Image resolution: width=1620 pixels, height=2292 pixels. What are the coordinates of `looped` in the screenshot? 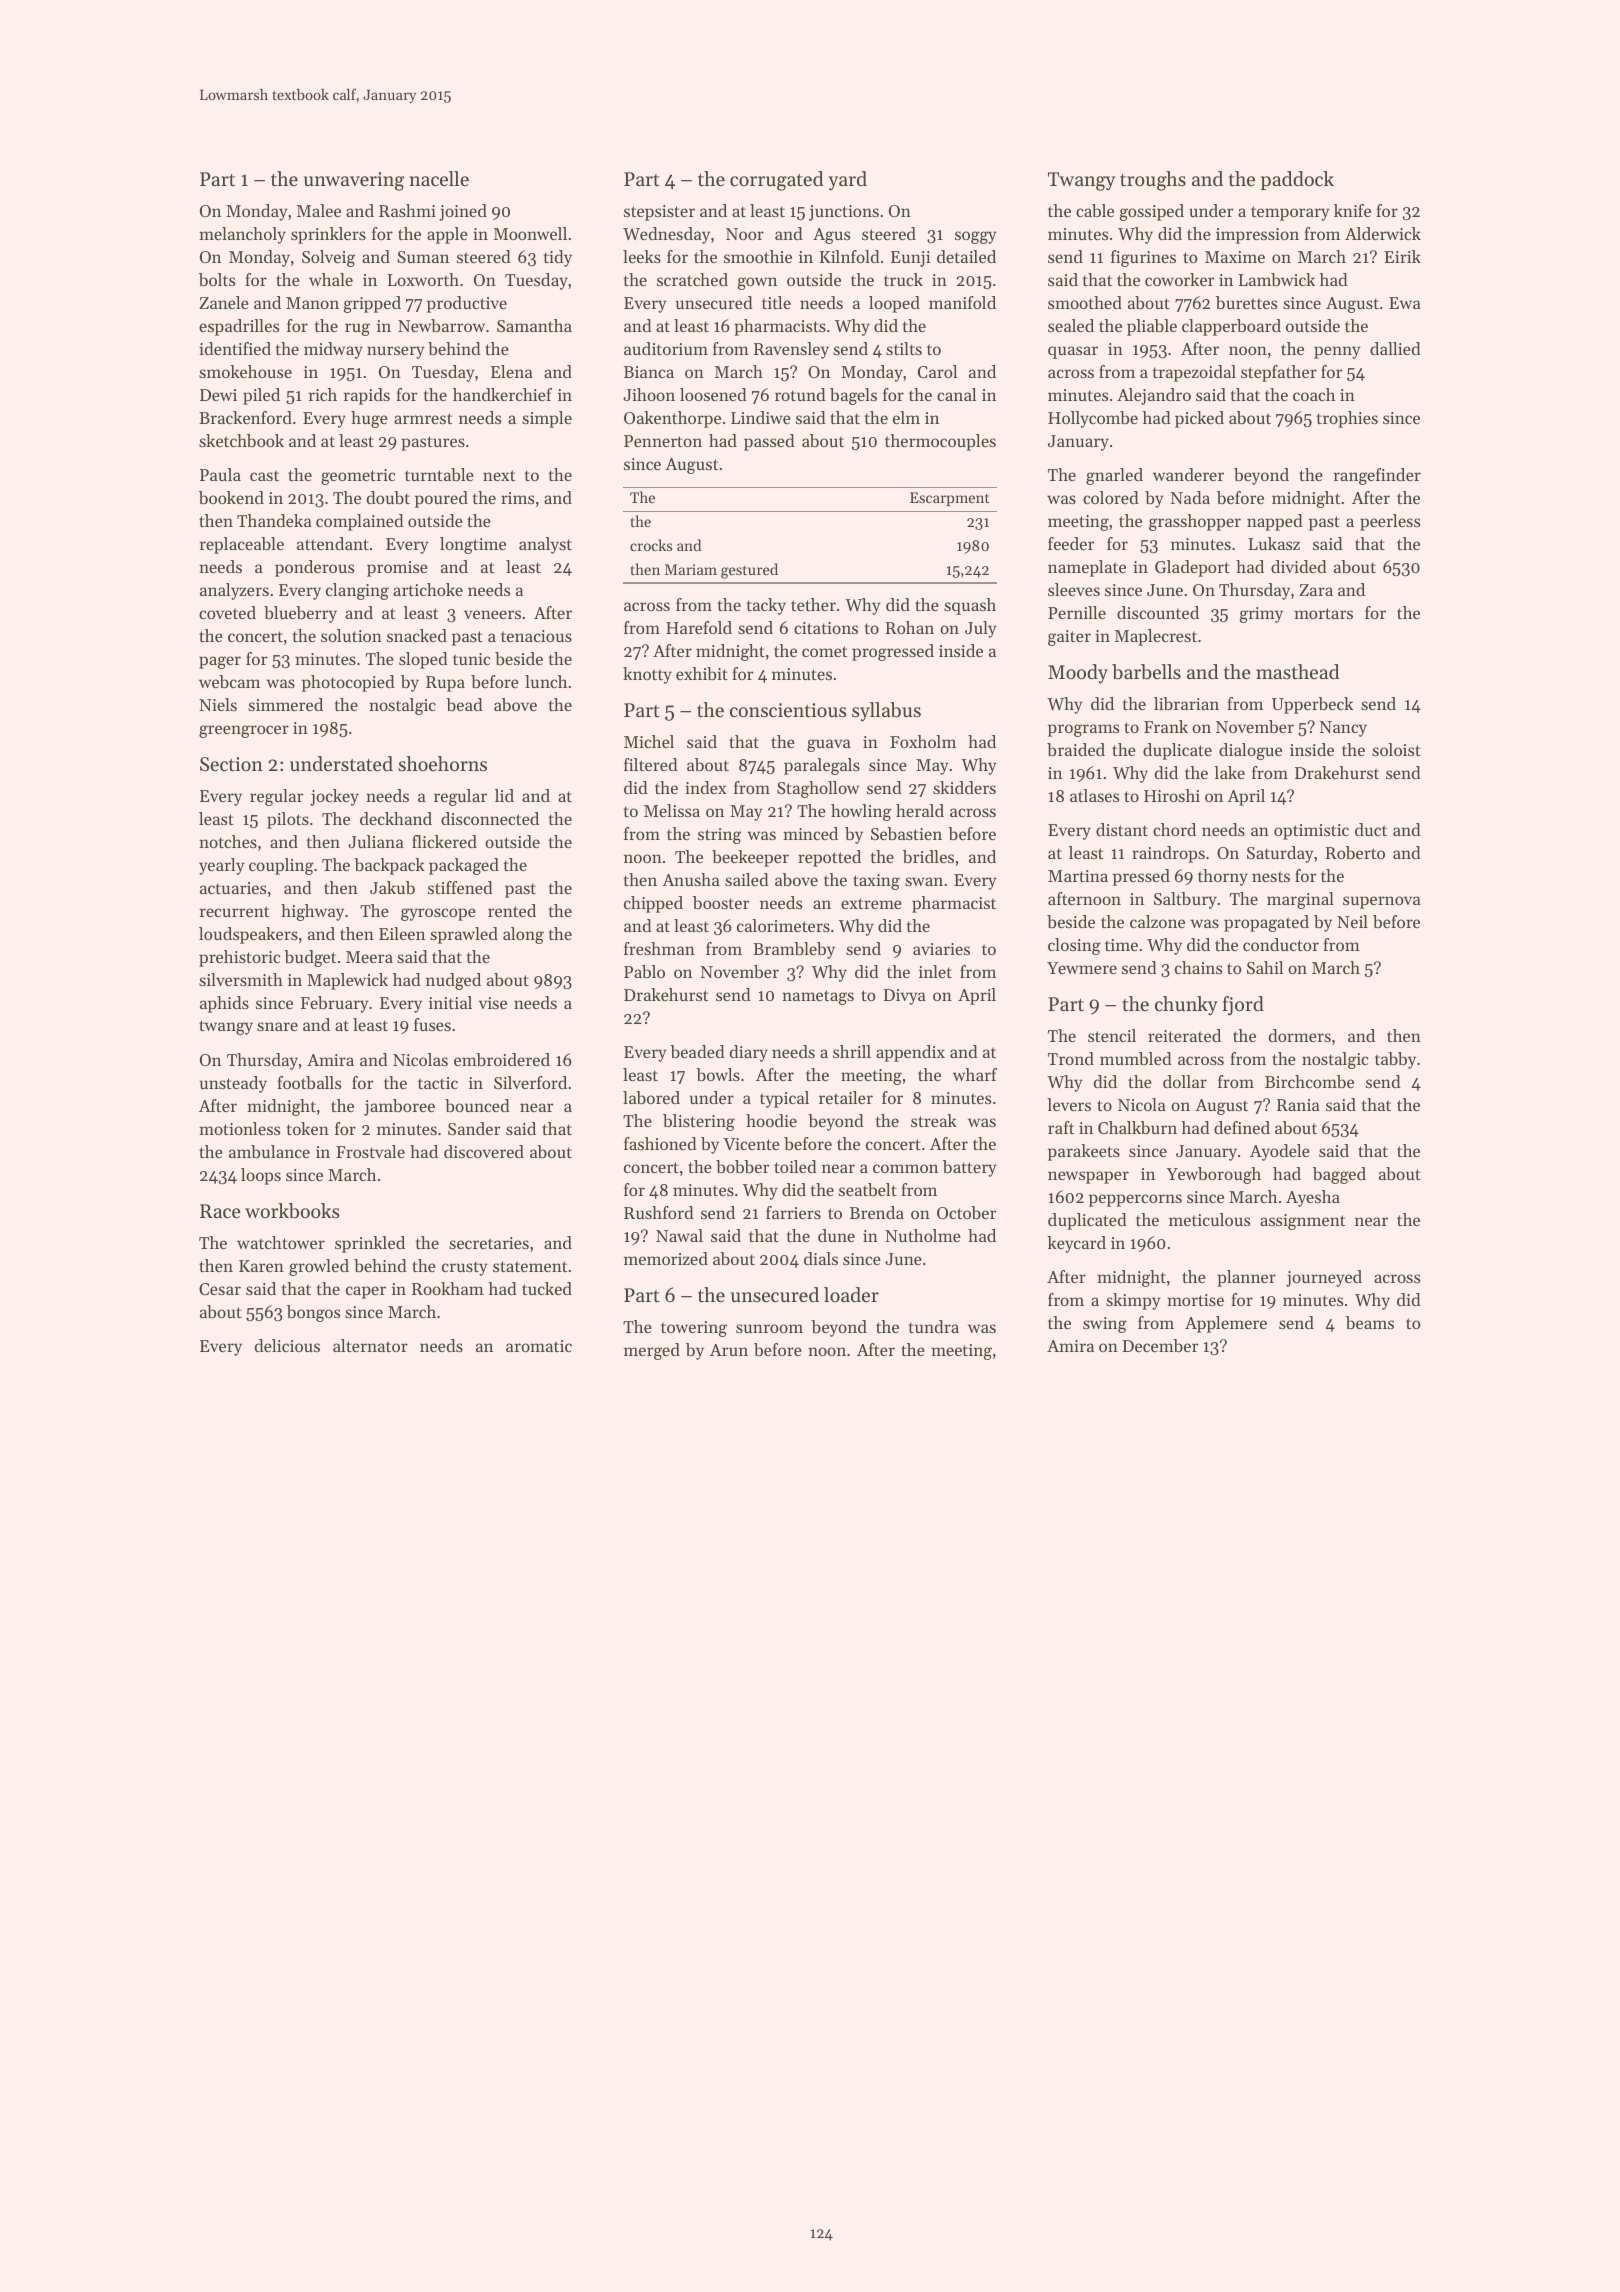 It's located at (894, 304).
